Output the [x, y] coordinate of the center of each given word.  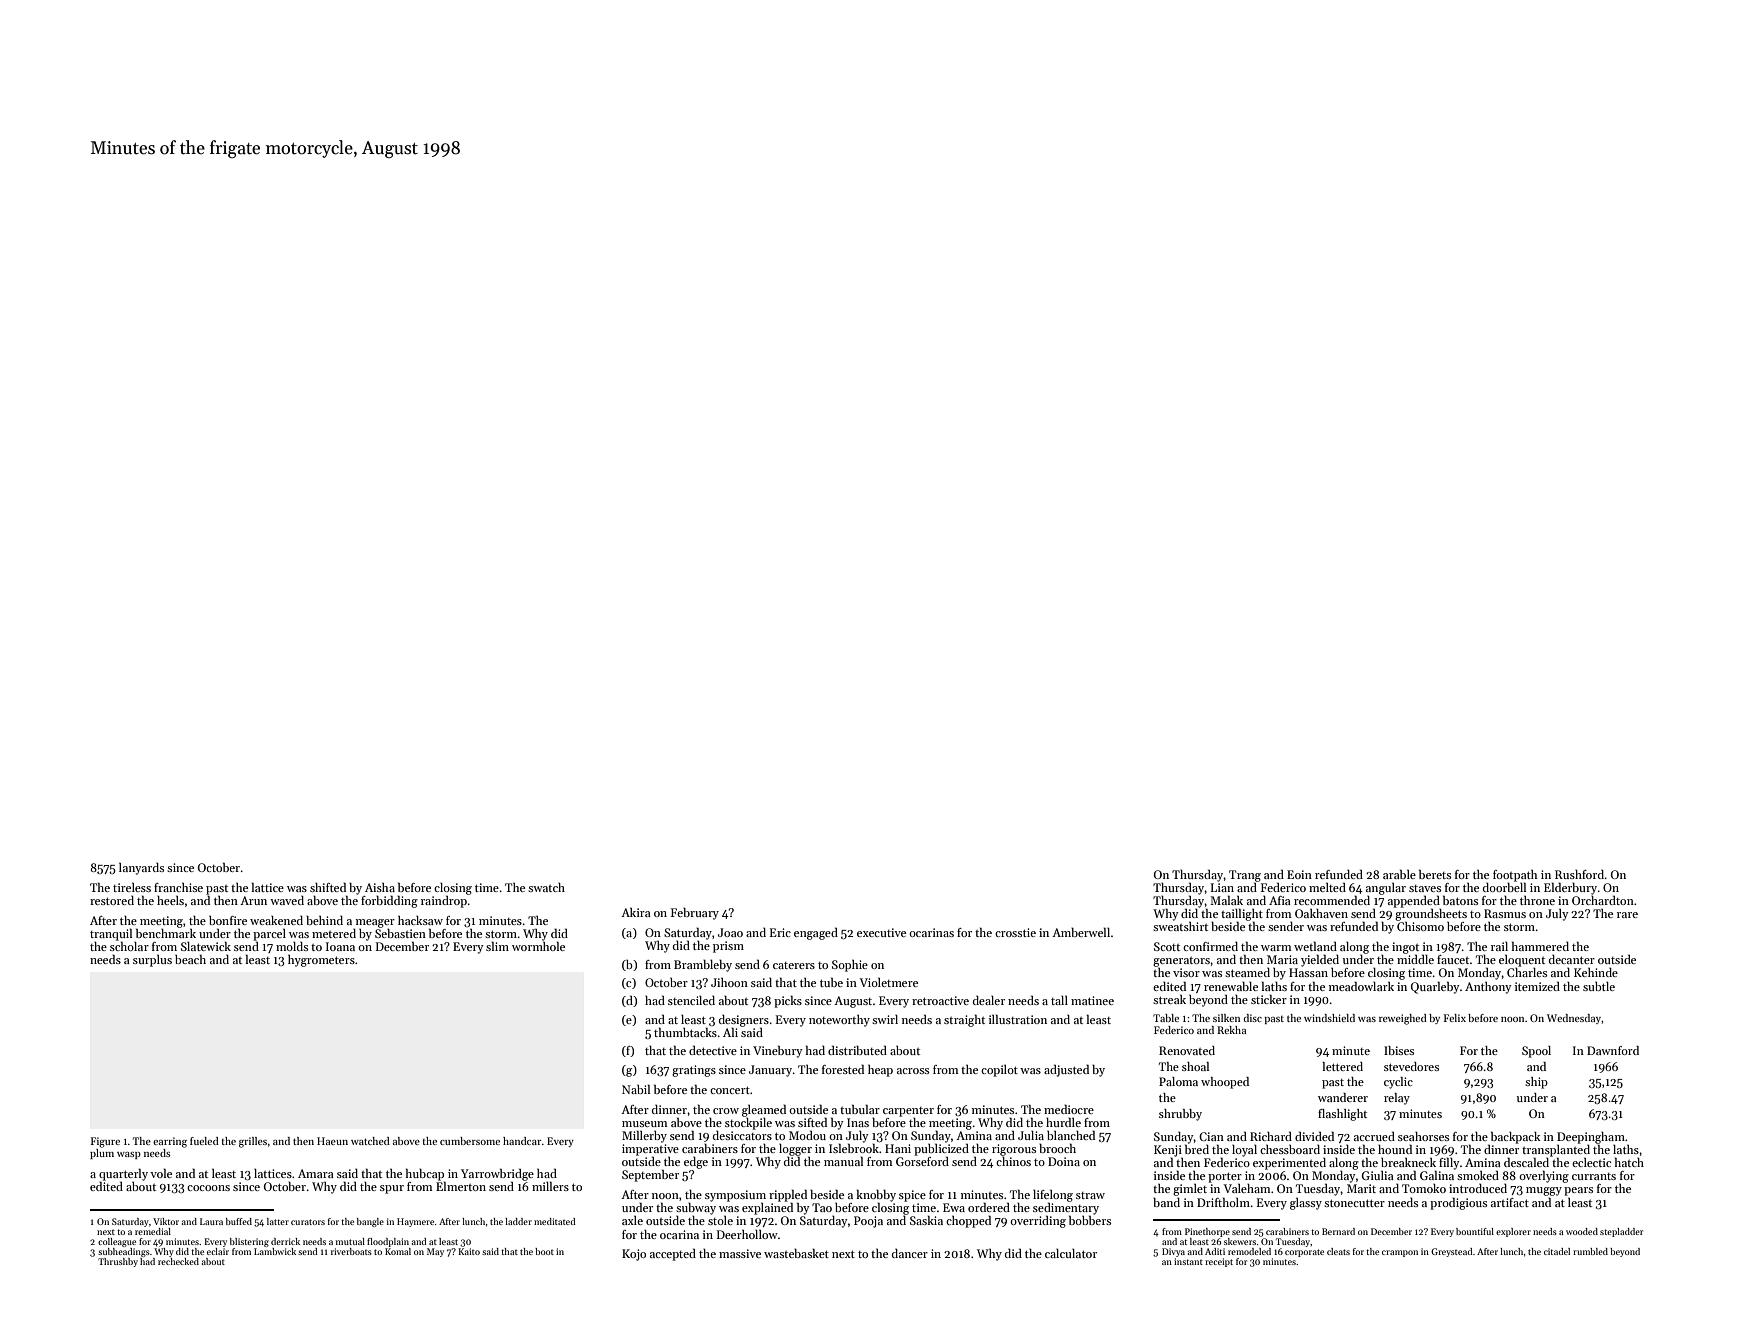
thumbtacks [685, 1032]
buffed [239, 1221]
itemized [1537, 986]
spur [392, 1189]
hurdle [1063, 1122]
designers [744, 1021]
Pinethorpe [1207, 1232]
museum [645, 1124]
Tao [822, 1207]
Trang [1245, 876]
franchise [178, 887]
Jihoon [729, 982]
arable [1399, 874]
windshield [1329, 1018]
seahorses [1423, 1136]
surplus [152, 960]
